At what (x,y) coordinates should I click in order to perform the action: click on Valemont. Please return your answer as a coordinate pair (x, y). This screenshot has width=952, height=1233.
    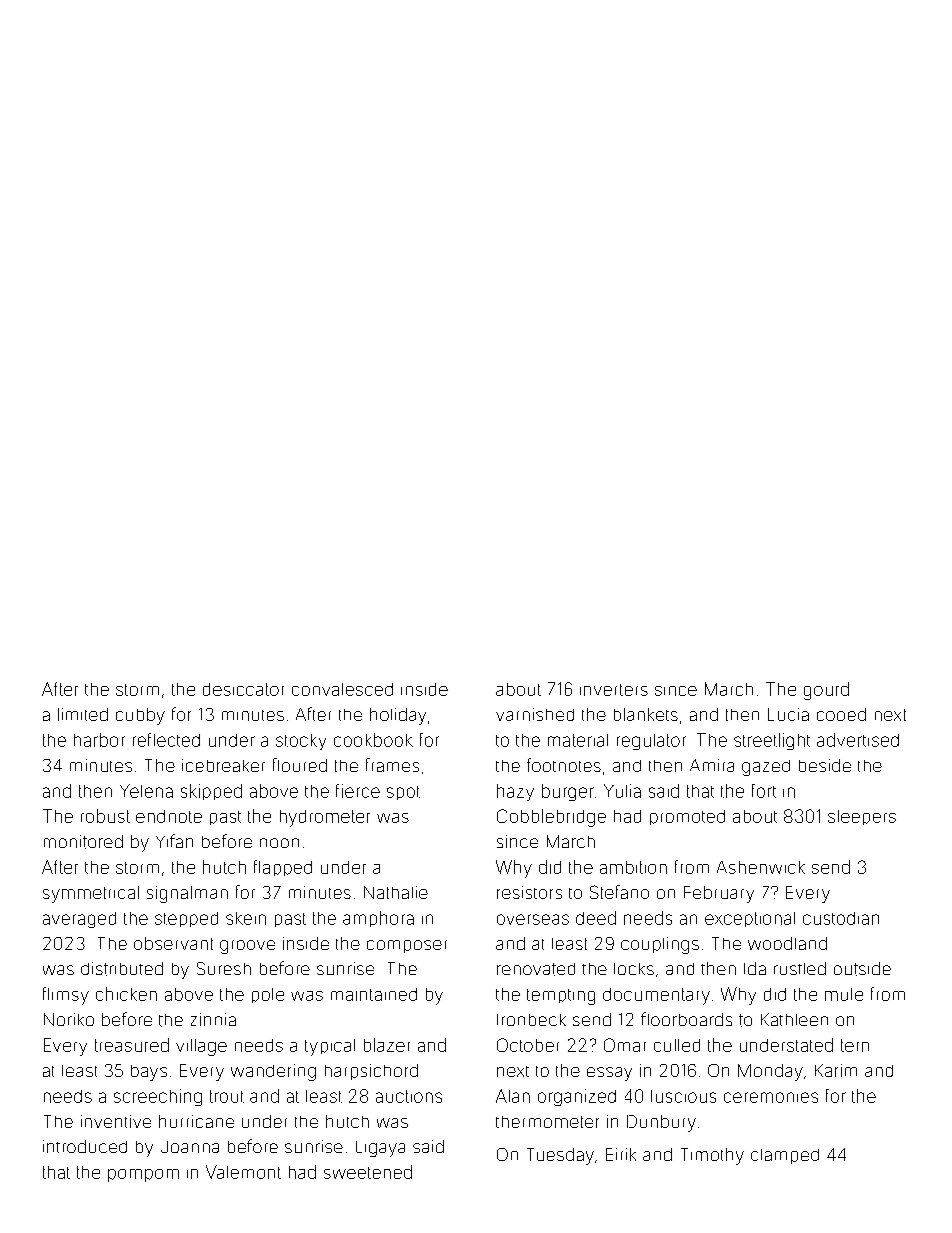
    Looking at the image, I should click on (243, 1172).
